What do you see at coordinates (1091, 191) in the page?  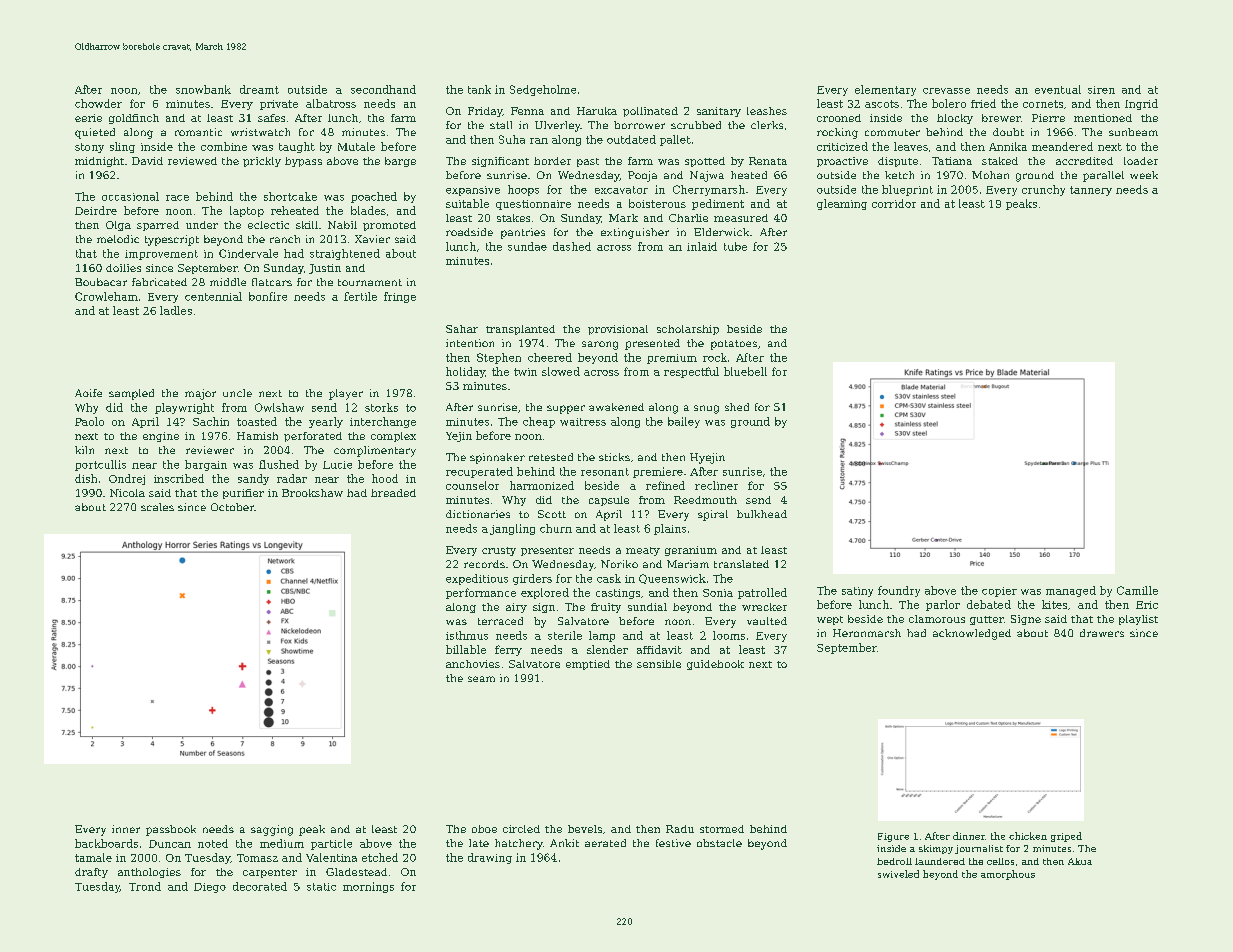 I see `tannery` at bounding box center [1091, 191].
